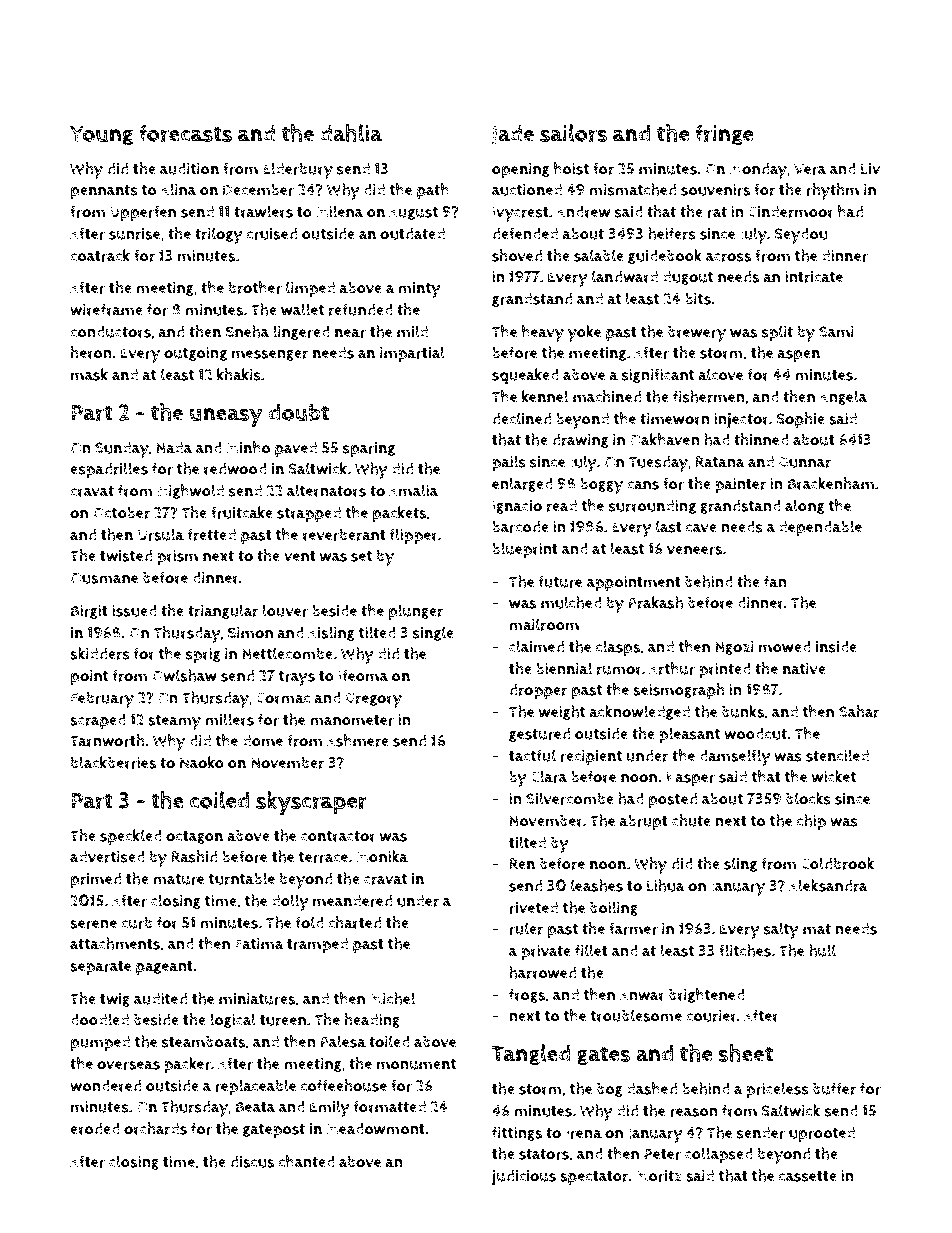 This screenshot has height=1233, width=952. Describe the element at coordinates (433, 191) in the screenshot. I see `path` at that location.
